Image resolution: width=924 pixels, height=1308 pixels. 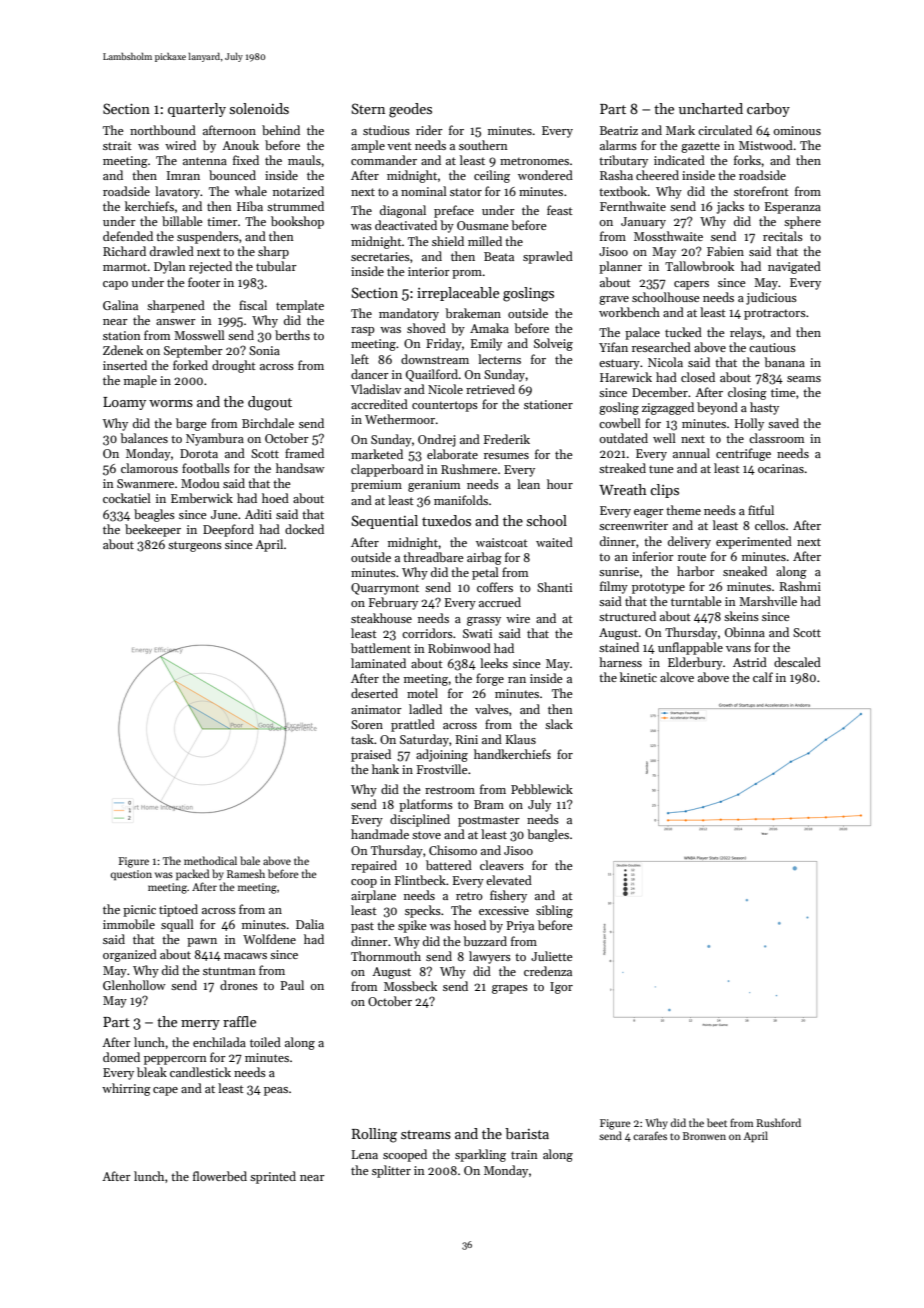 What do you see at coordinates (763, 677) in the document?
I see `calf` at bounding box center [763, 677].
